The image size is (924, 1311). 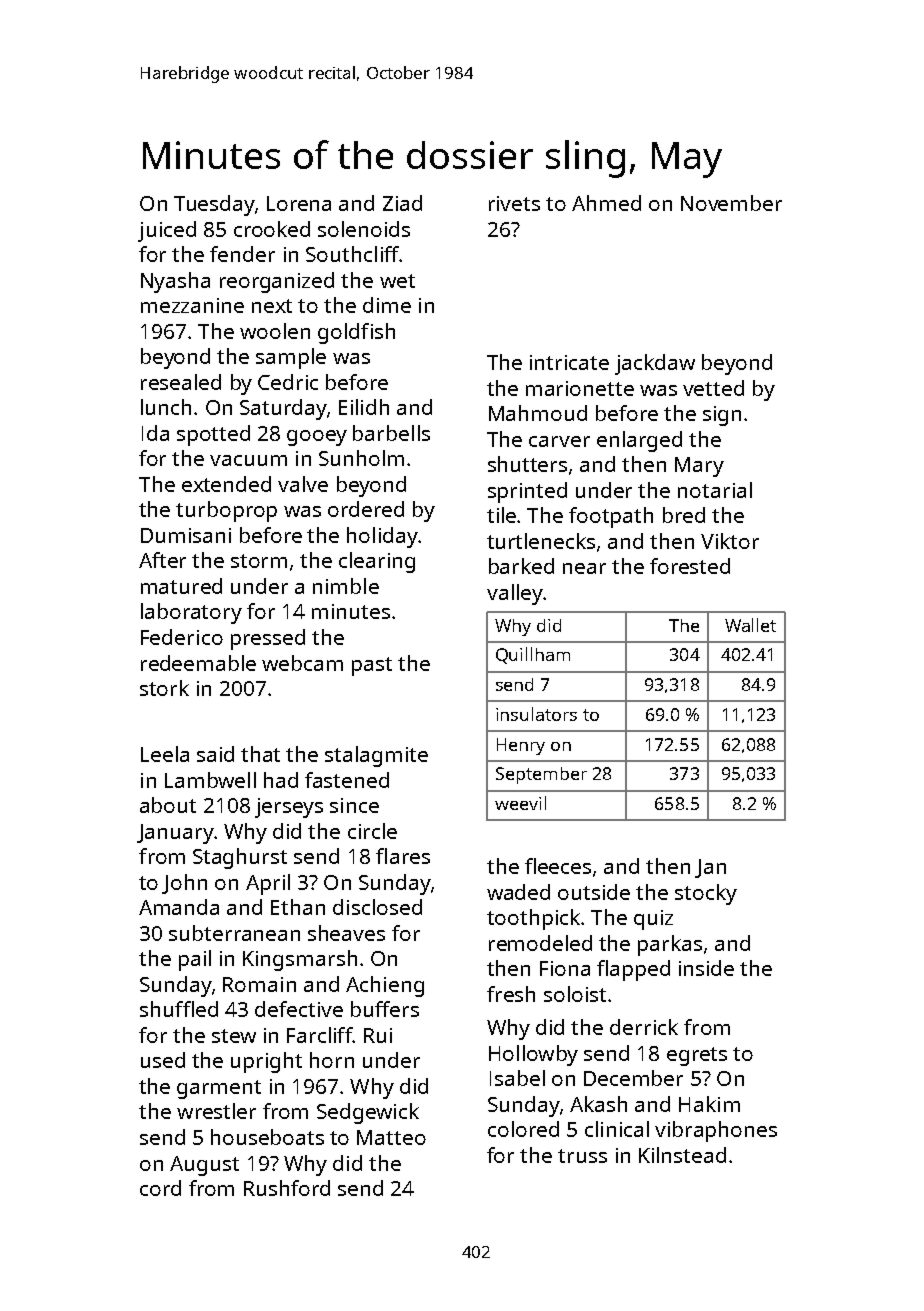 What do you see at coordinates (272, 306) in the image?
I see `next` at bounding box center [272, 306].
